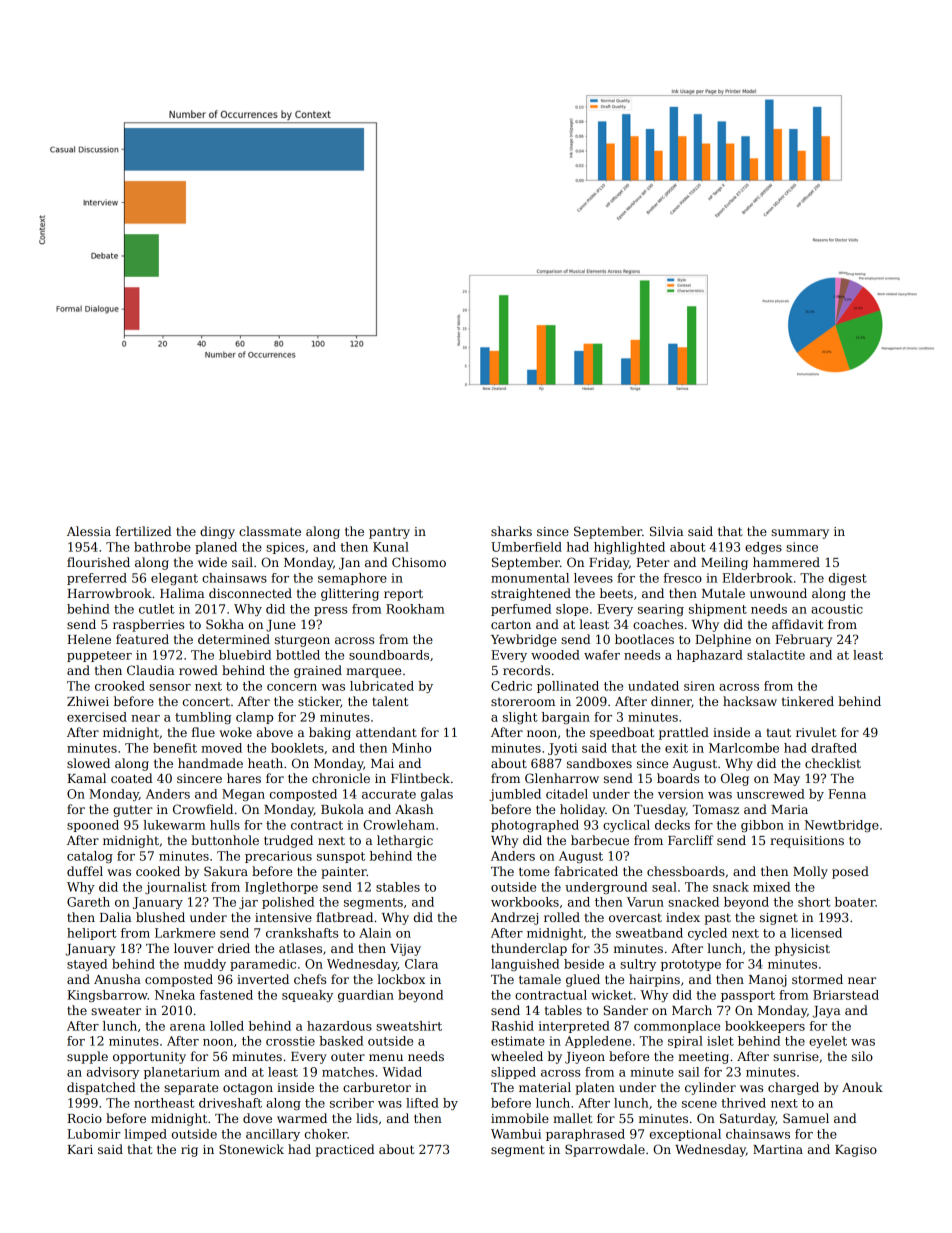  I want to click on Umberfield, so click(526, 547).
